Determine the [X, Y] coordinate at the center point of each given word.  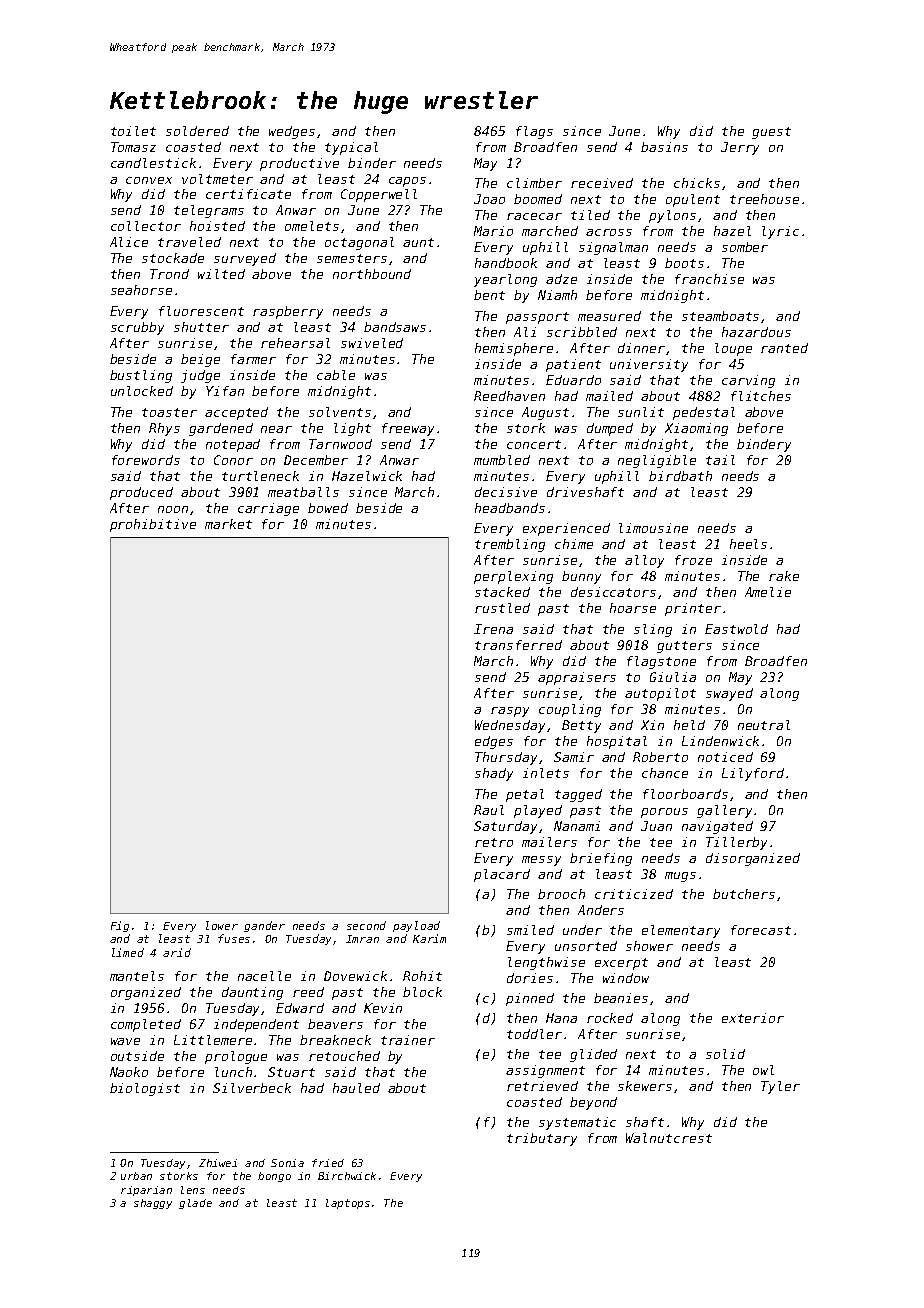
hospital [617, 742]
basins [664, 147]
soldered [197, 131]
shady [494, 774]
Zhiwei [218, 1163]
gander [264, 926]
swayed [729, 694]
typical [351, 148]
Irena [493, 629]
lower [222, 925]
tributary [542, 1139]
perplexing [513, 577]
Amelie [768, 592]
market [228, 524]
